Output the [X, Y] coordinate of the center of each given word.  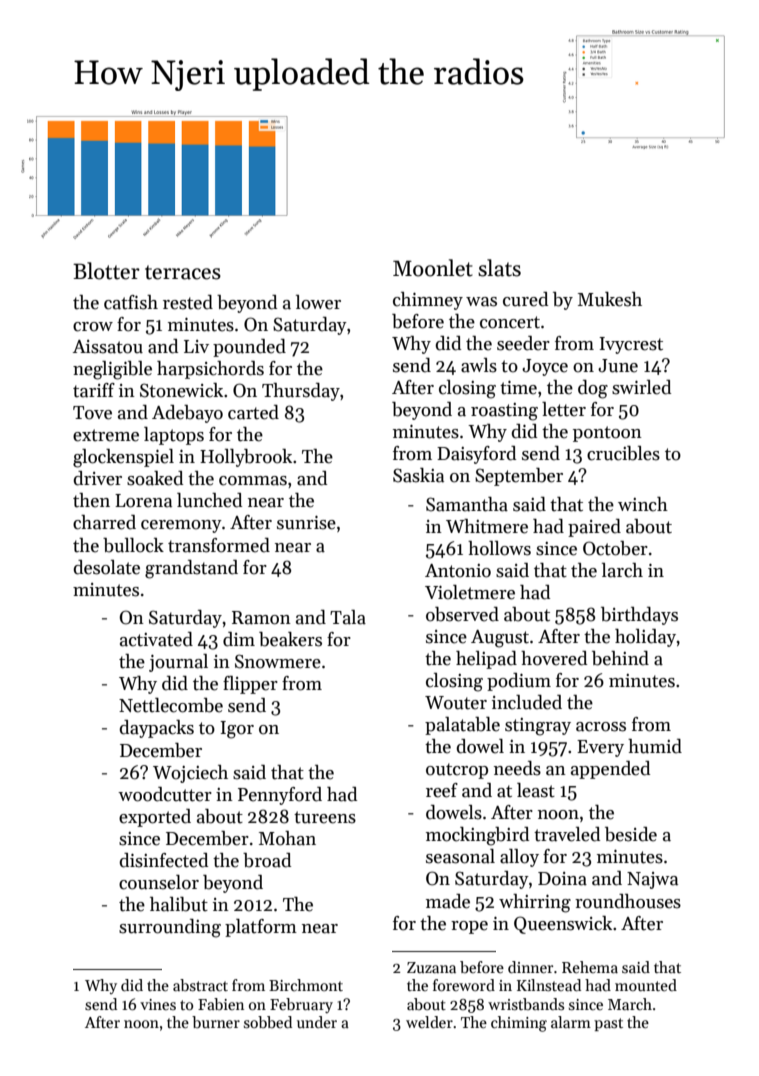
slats [499, 268]
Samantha [467, 504]
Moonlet [433, 268]
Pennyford [280, 796]
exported [155, 818]
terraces [183, 272]
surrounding [170, 928]
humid [655, 746]
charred [104, 522]
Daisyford [476, 455]
